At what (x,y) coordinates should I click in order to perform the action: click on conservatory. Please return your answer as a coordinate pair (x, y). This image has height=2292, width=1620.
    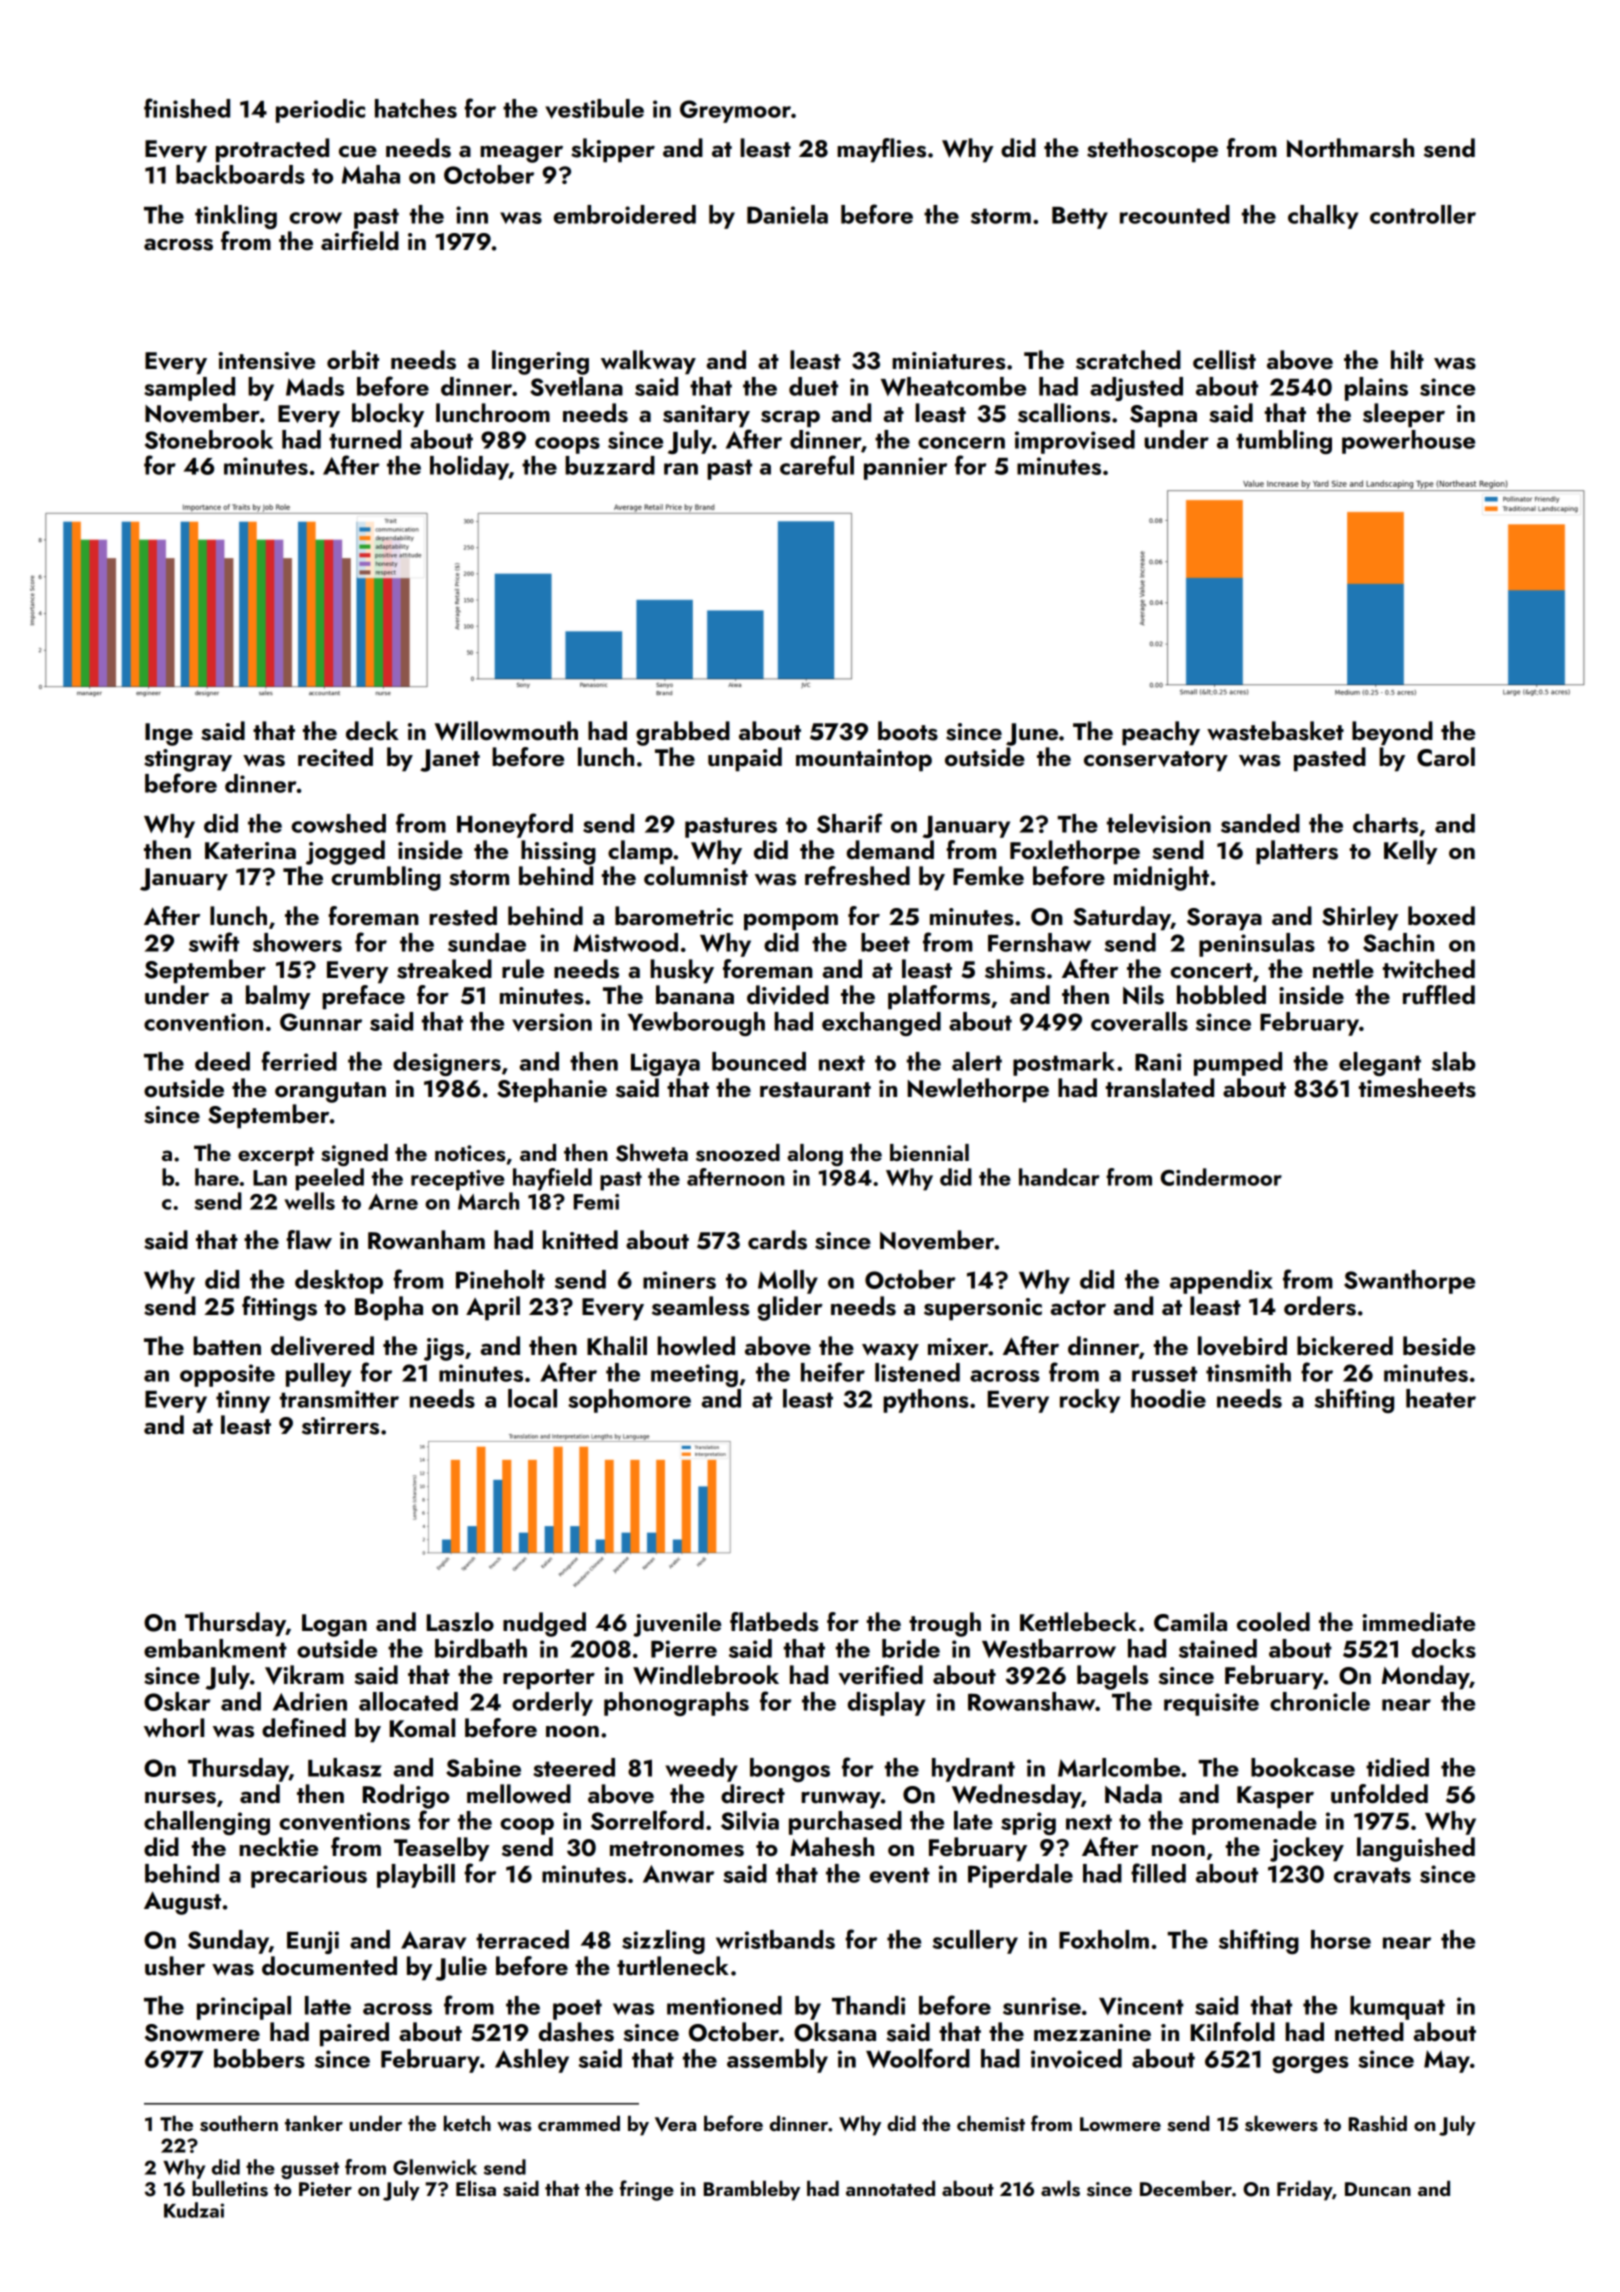
    Looking at the image, I should click on (1156, 761).
